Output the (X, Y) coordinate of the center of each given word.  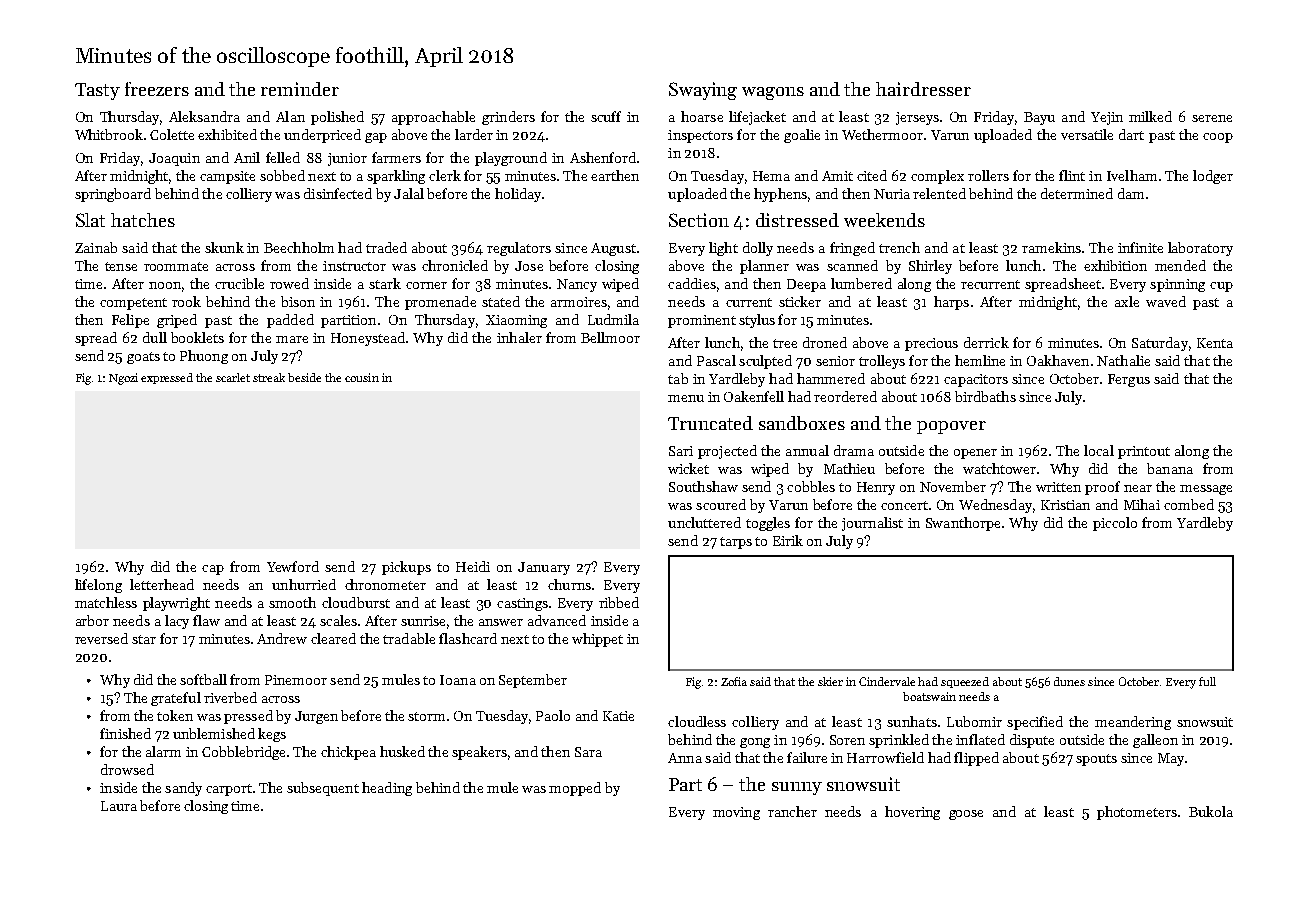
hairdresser (923, 89)
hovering (912, 813)
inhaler (519, 337)
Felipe (130, 321)
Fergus (1129, 380)
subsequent (323, 789)
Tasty (97, 91)
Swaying (703, 91)
